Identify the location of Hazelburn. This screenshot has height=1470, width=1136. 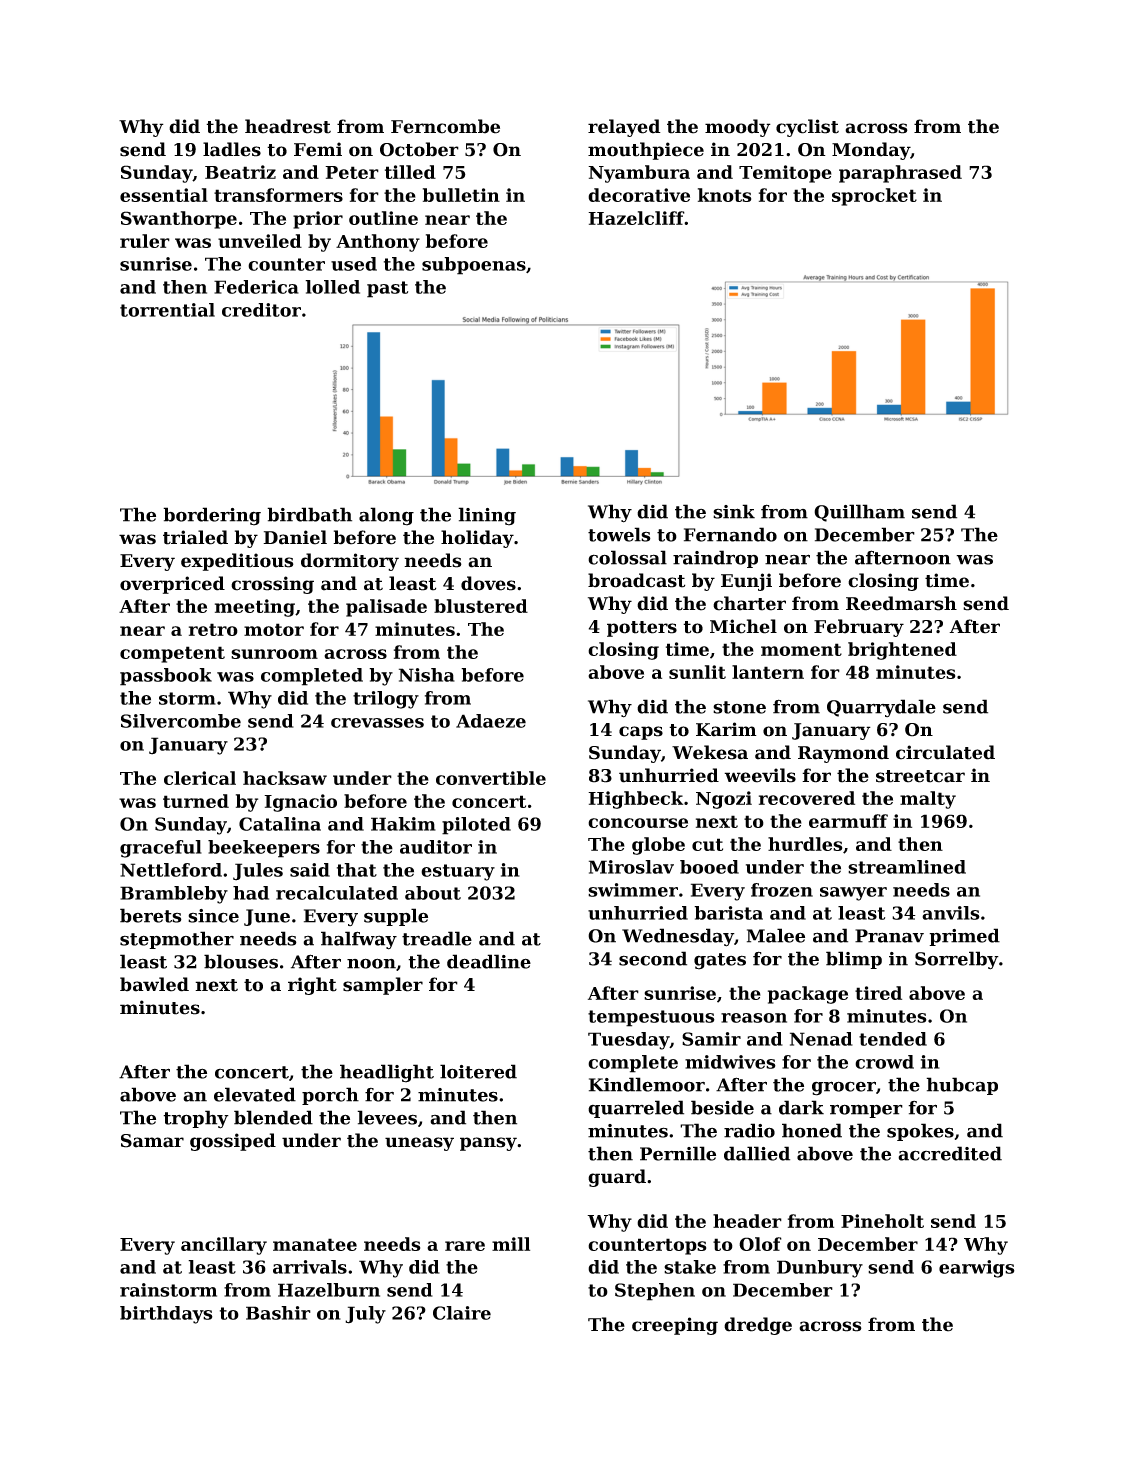
(329, 1290).
